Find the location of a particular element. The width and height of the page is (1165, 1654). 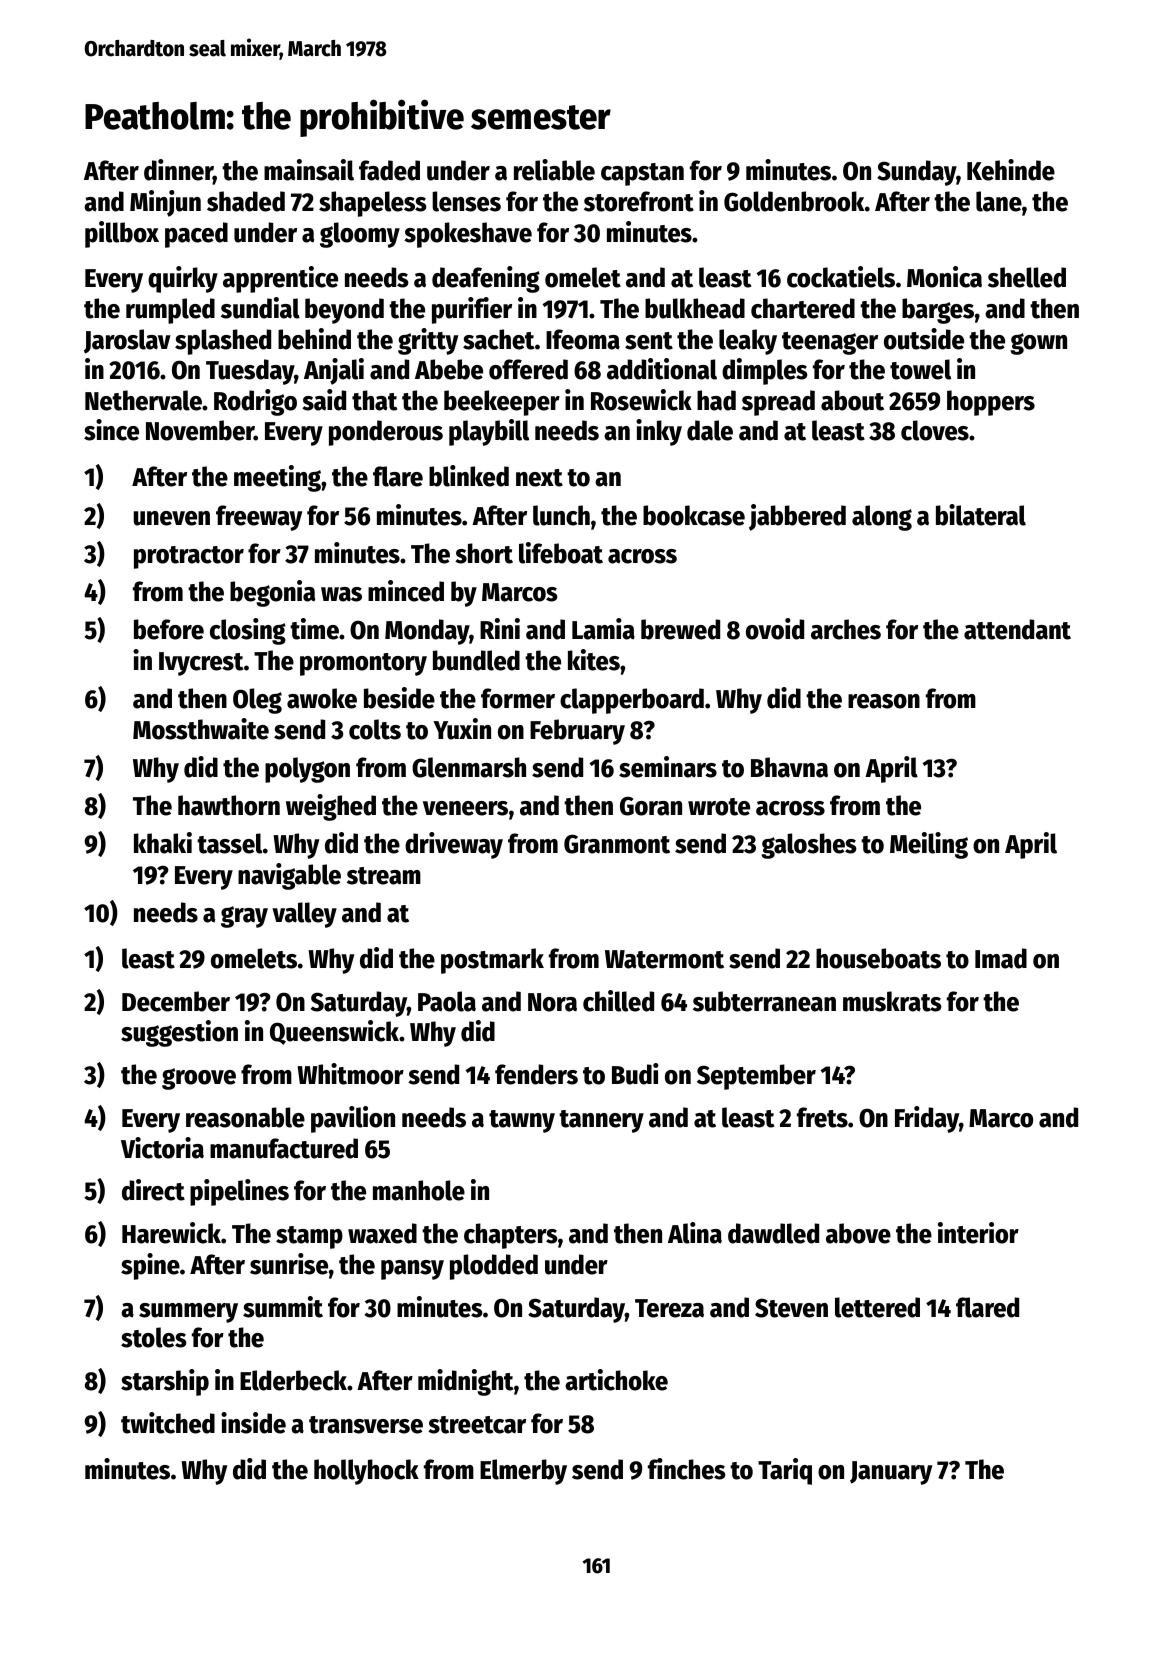

gray is located at coordinates (244, 917).
